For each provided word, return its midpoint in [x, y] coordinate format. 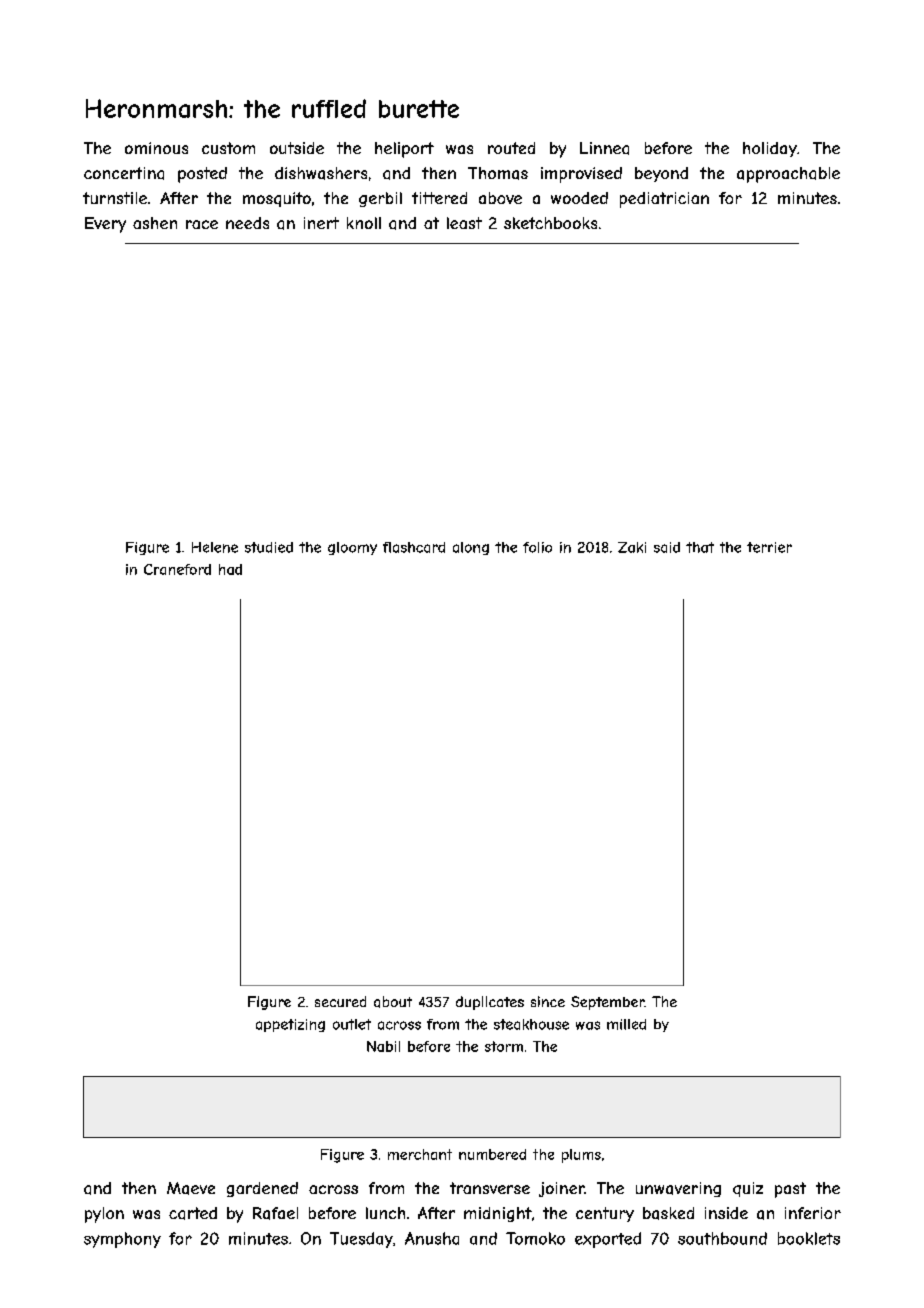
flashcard [414, 547]
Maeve [191, 1188]
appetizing [290, 1025]
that [700, 547]
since [548, 1001]
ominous [156, 148]
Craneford [177, 569]
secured [340, 1001]
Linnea [604, 148]
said [667, 547]
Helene [215, 547]
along [471, 548]
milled [626, 1024]
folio [537, 547]
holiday [770, 149]
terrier [769, 547]
